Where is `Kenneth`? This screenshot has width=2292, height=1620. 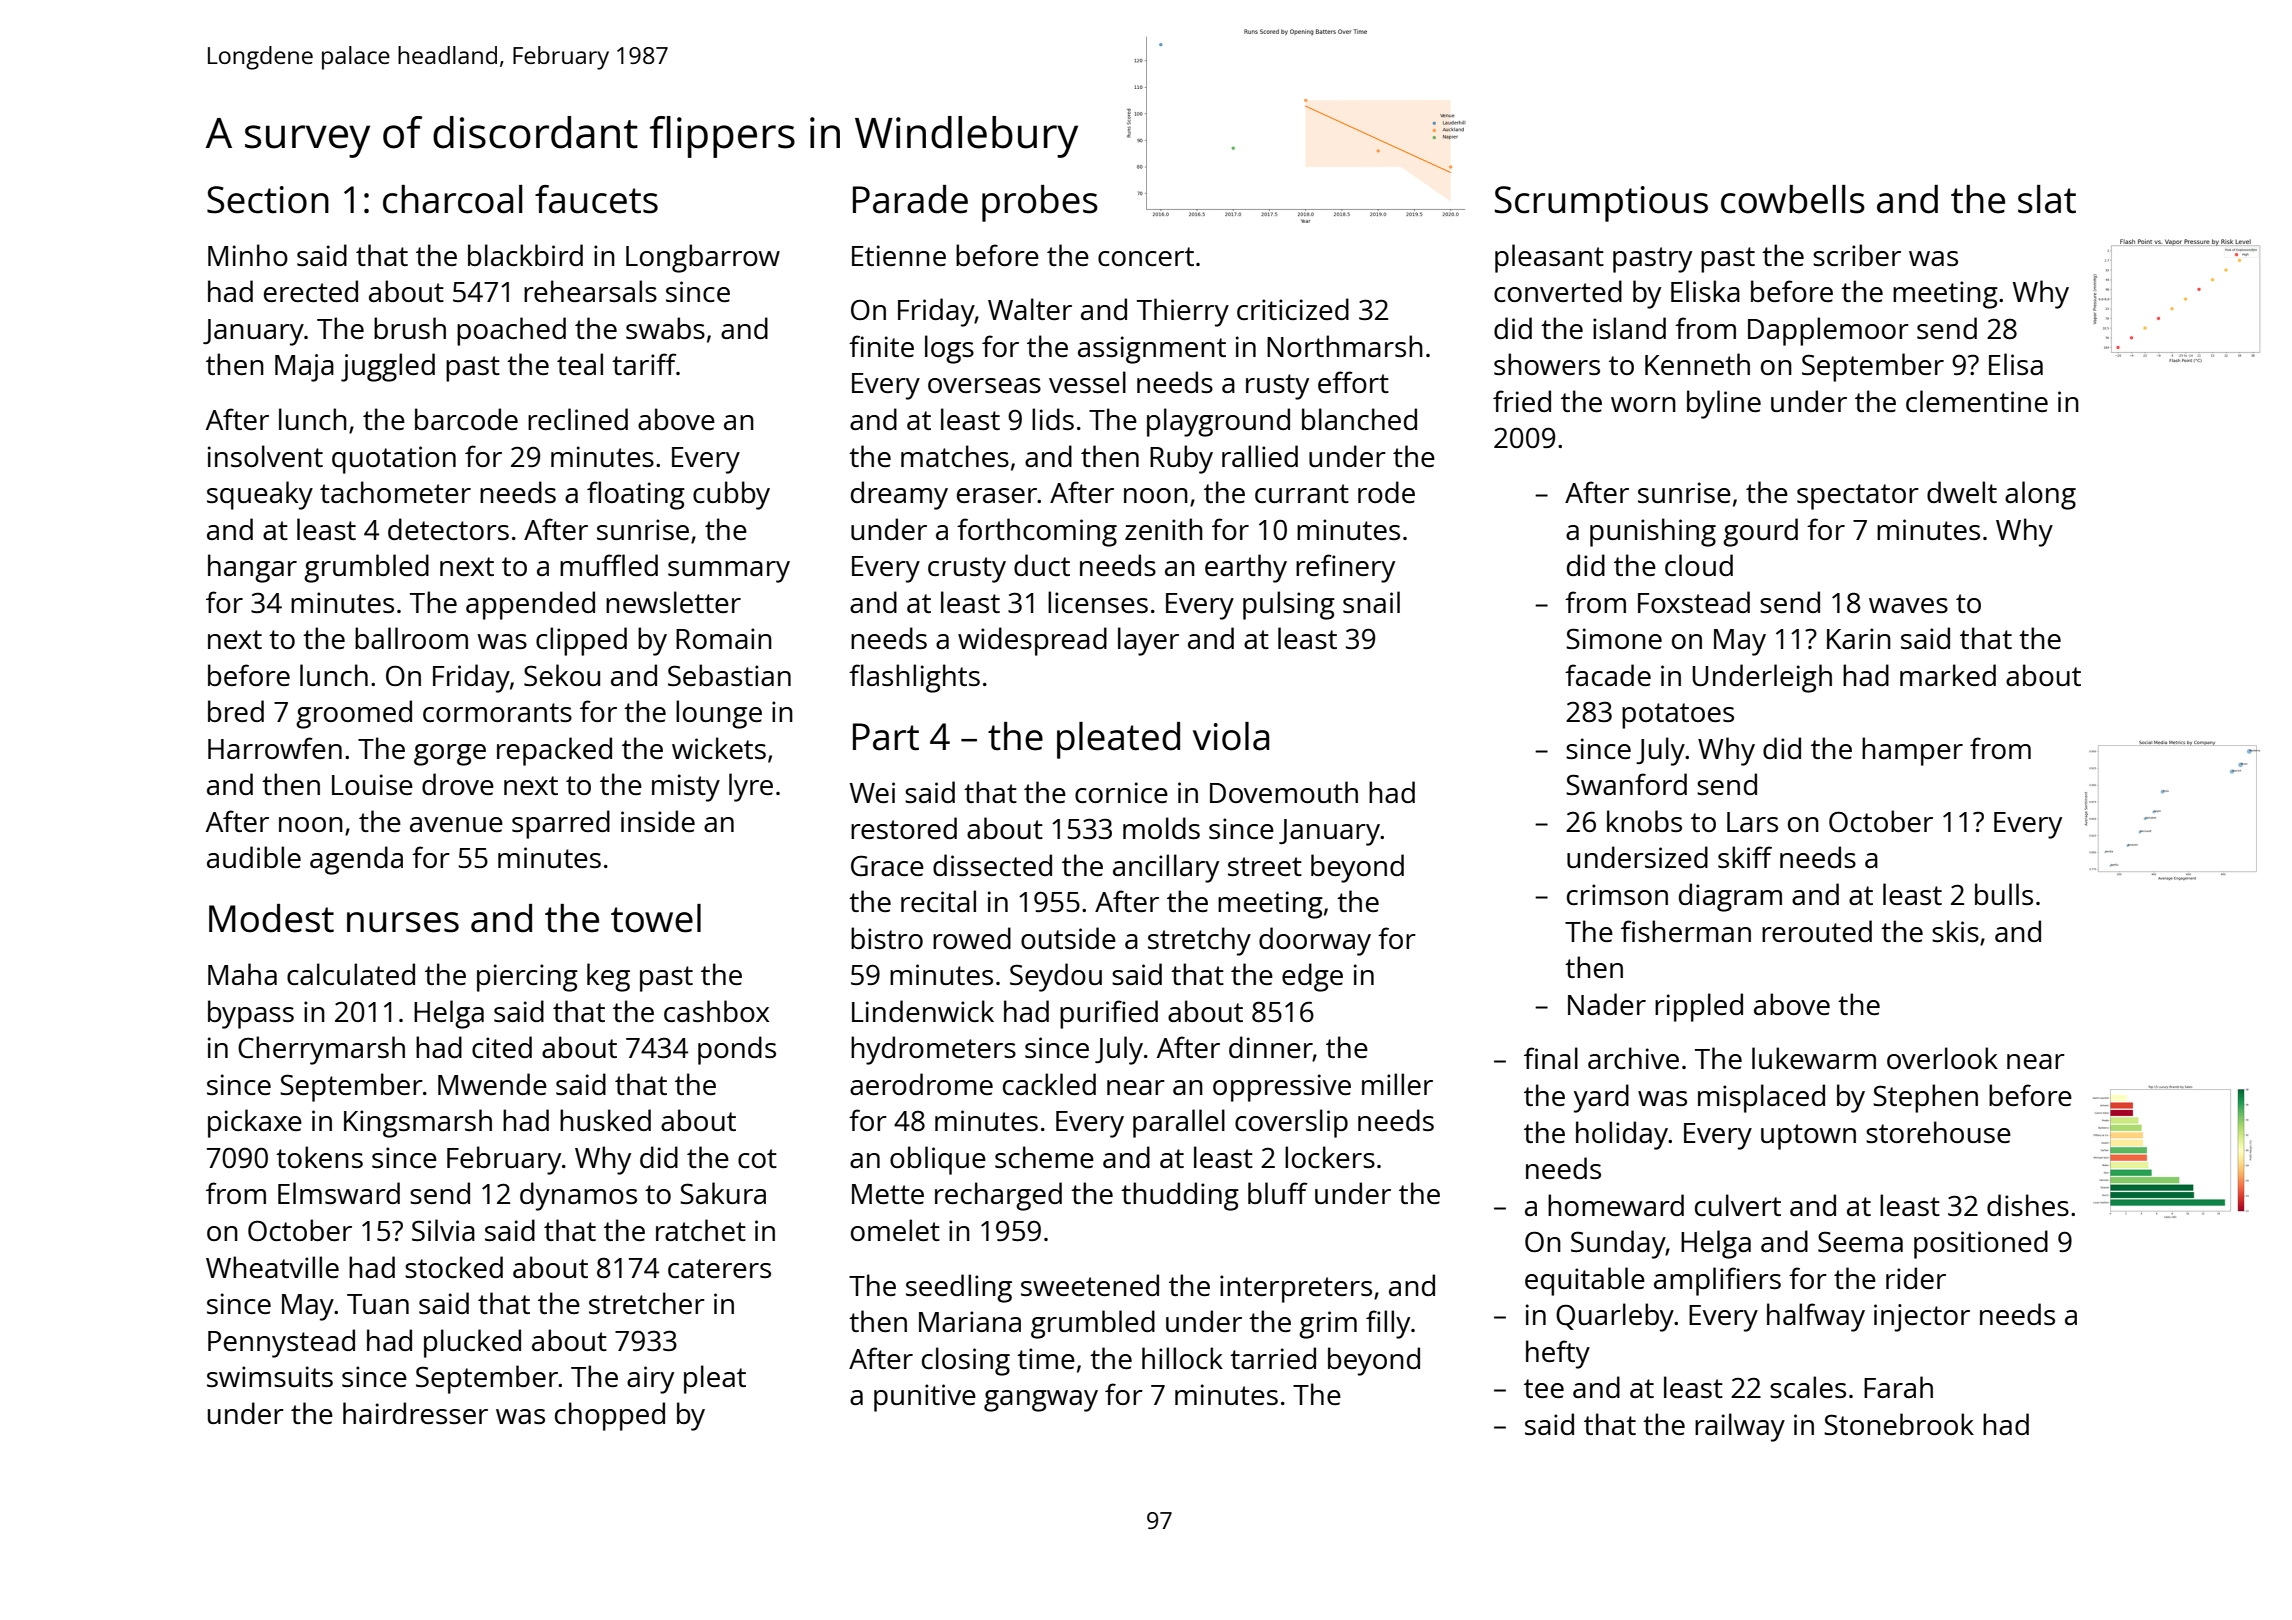
Kenneth is located at coordinates (1697, 364).
